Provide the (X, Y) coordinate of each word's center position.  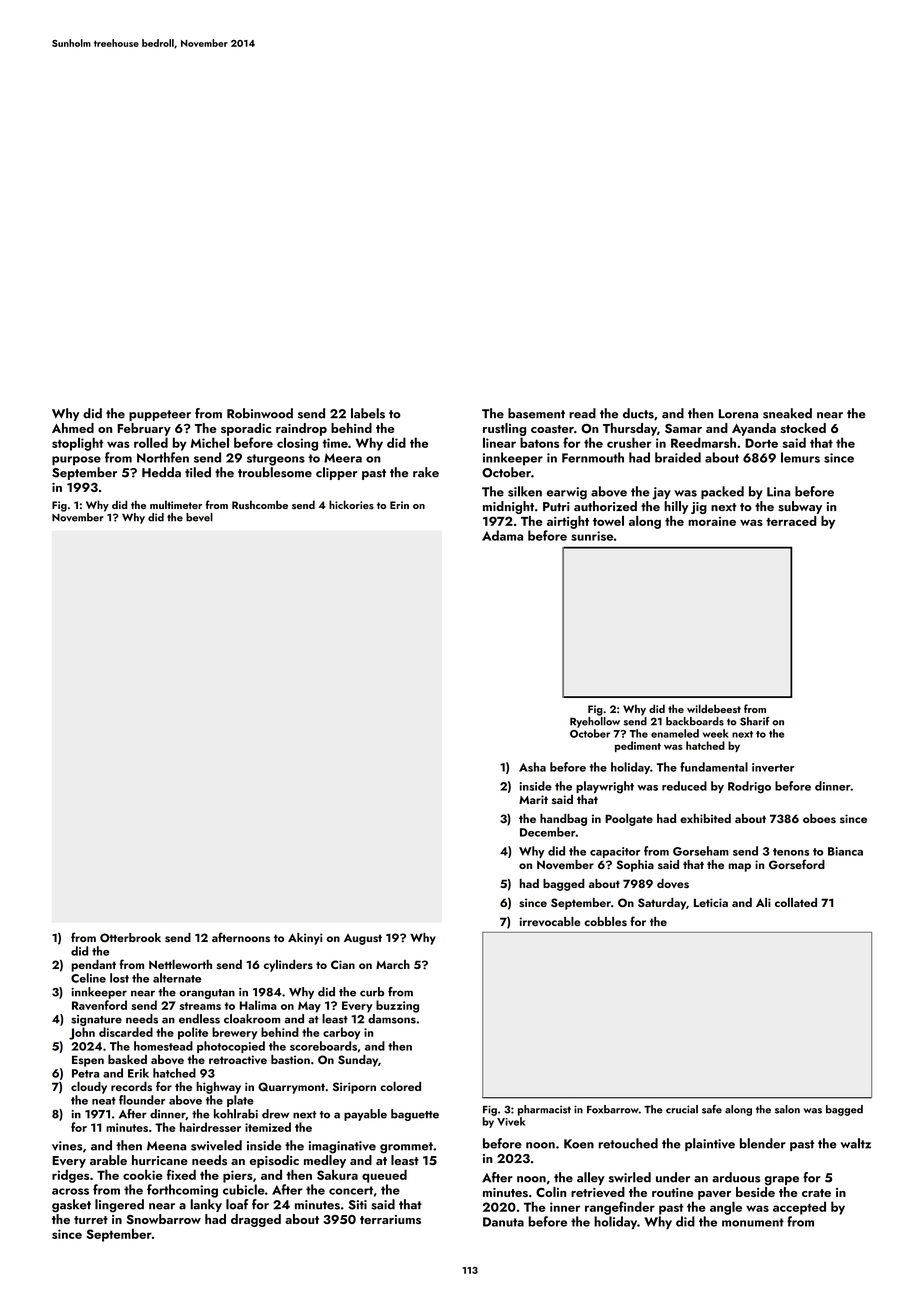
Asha (532, 767)
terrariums (390, 1219)
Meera (343, 458)
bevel (199, 517)
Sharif (755, 721)
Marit (533, 799)
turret (91, 1220)
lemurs (800, 457)
